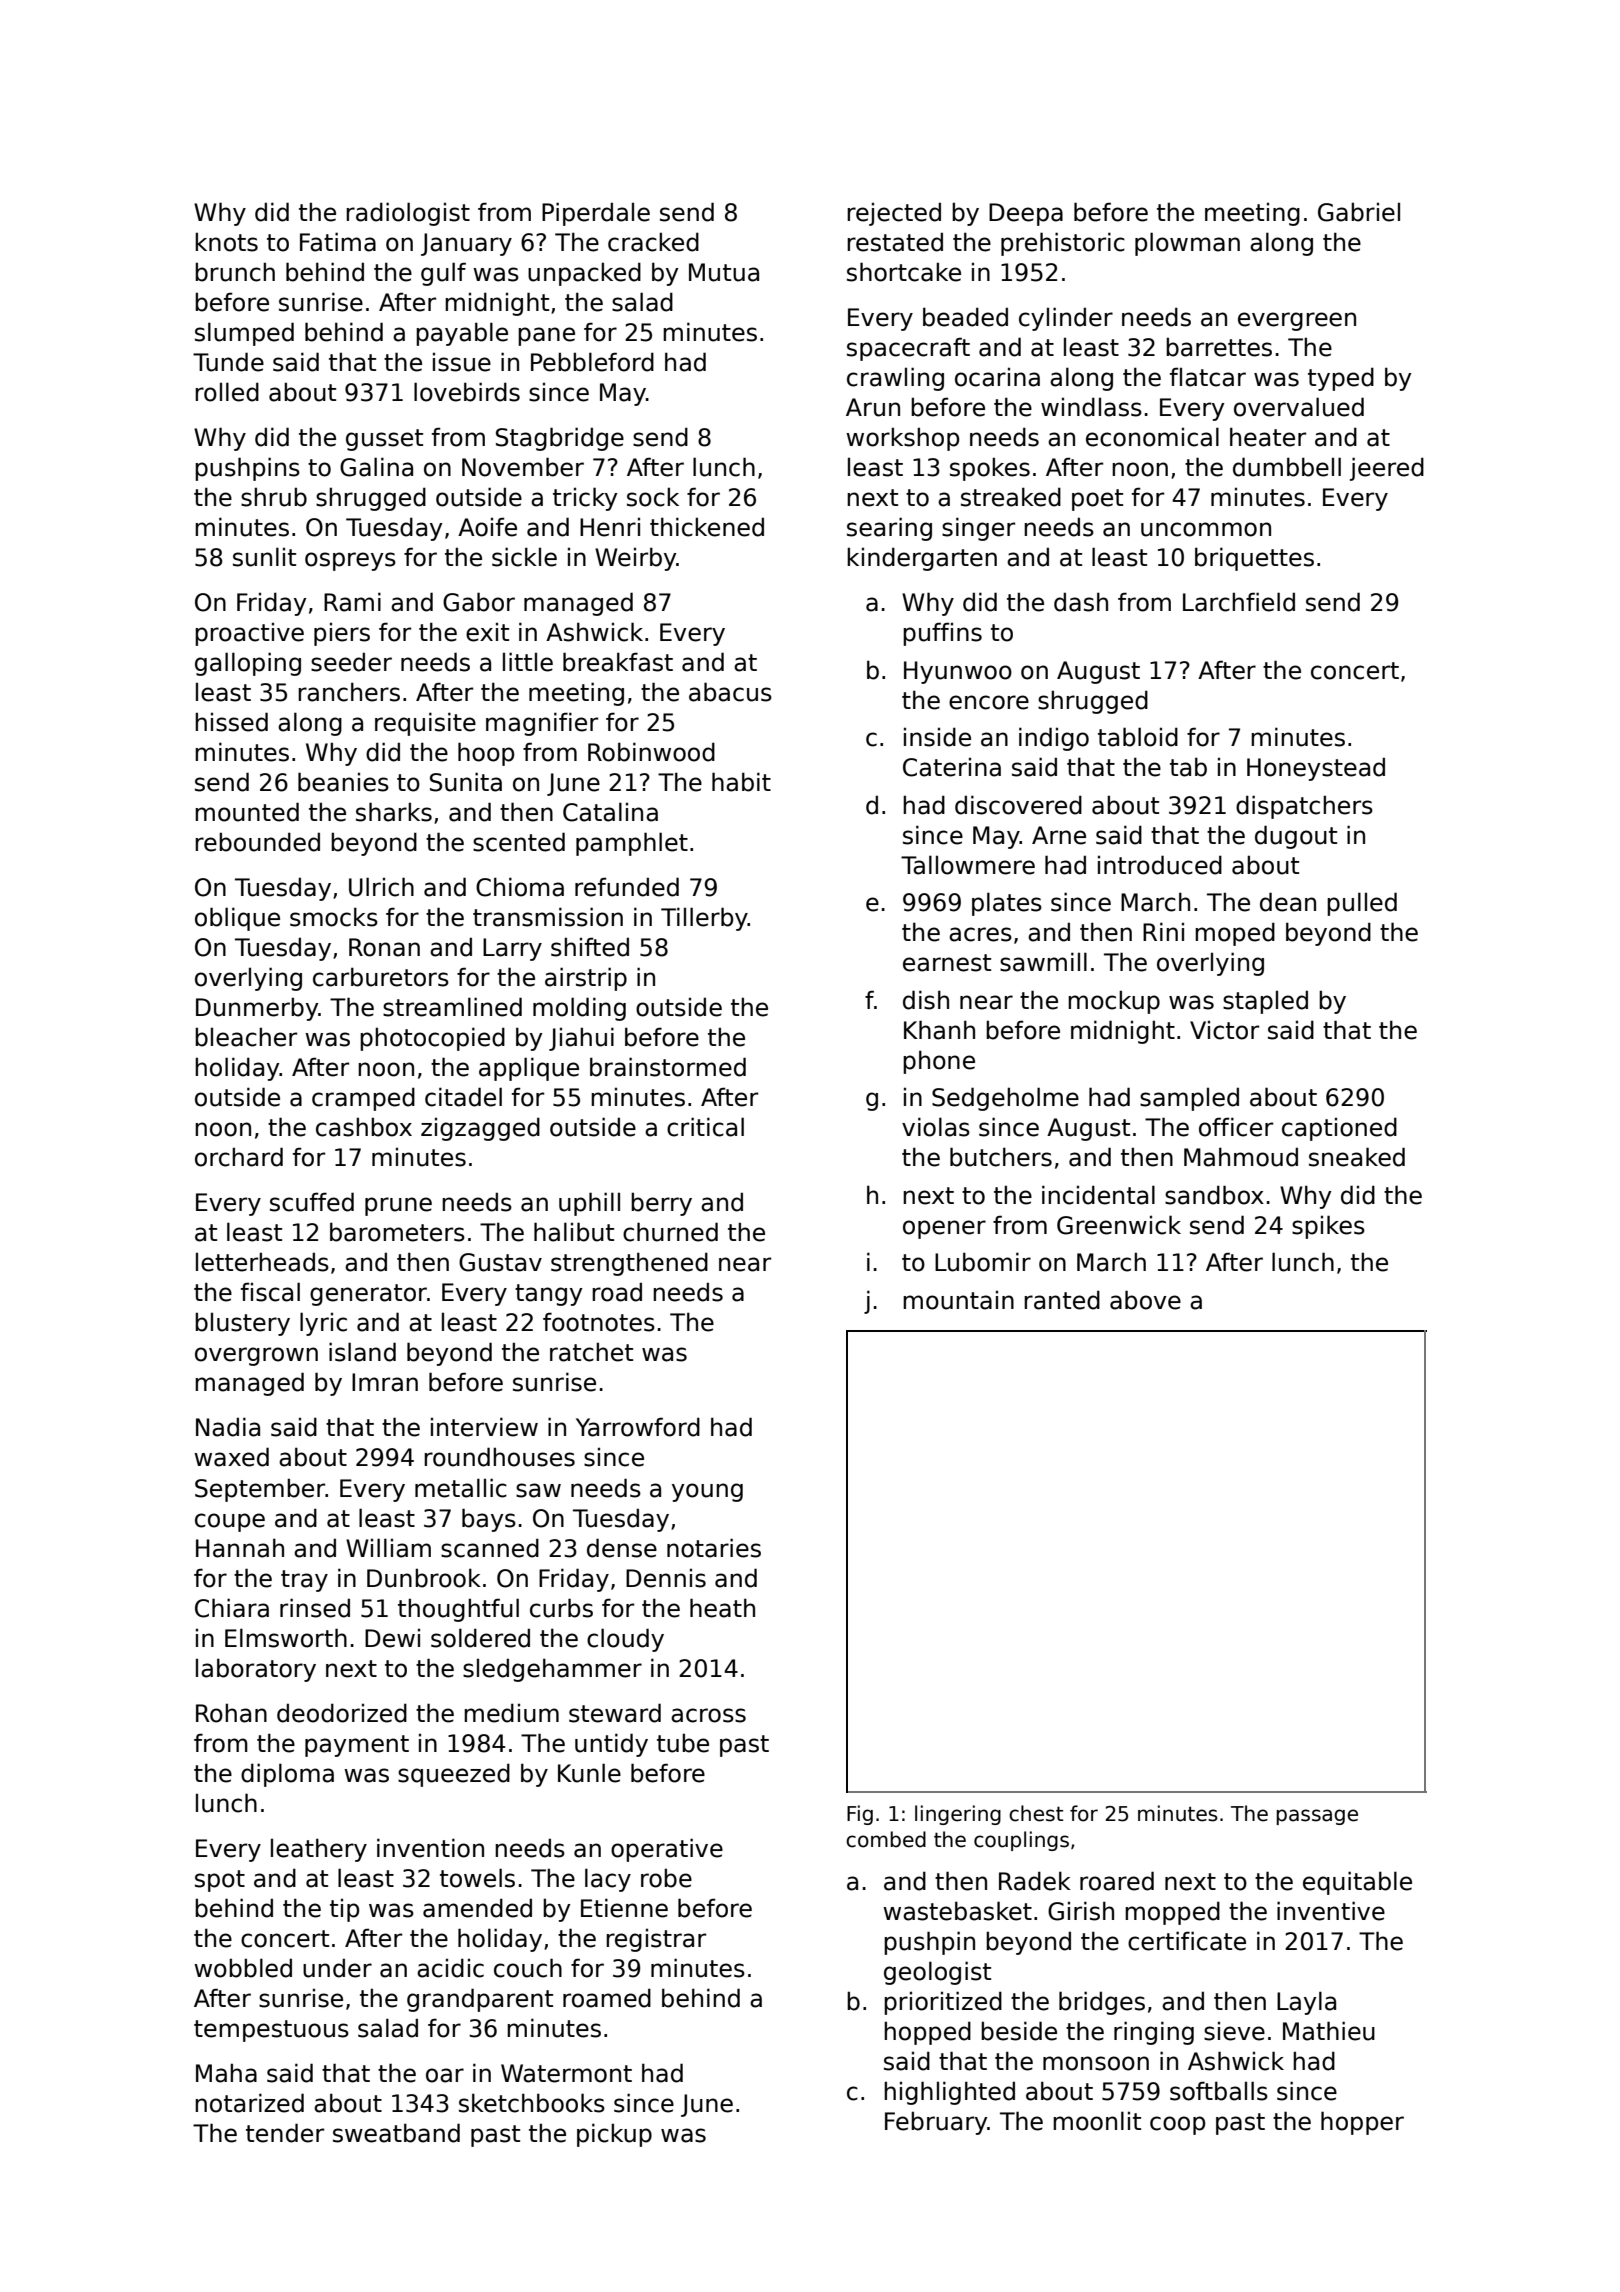 The image size is (1620, 2292). I want to click on soldered, so click(480, 1638).
